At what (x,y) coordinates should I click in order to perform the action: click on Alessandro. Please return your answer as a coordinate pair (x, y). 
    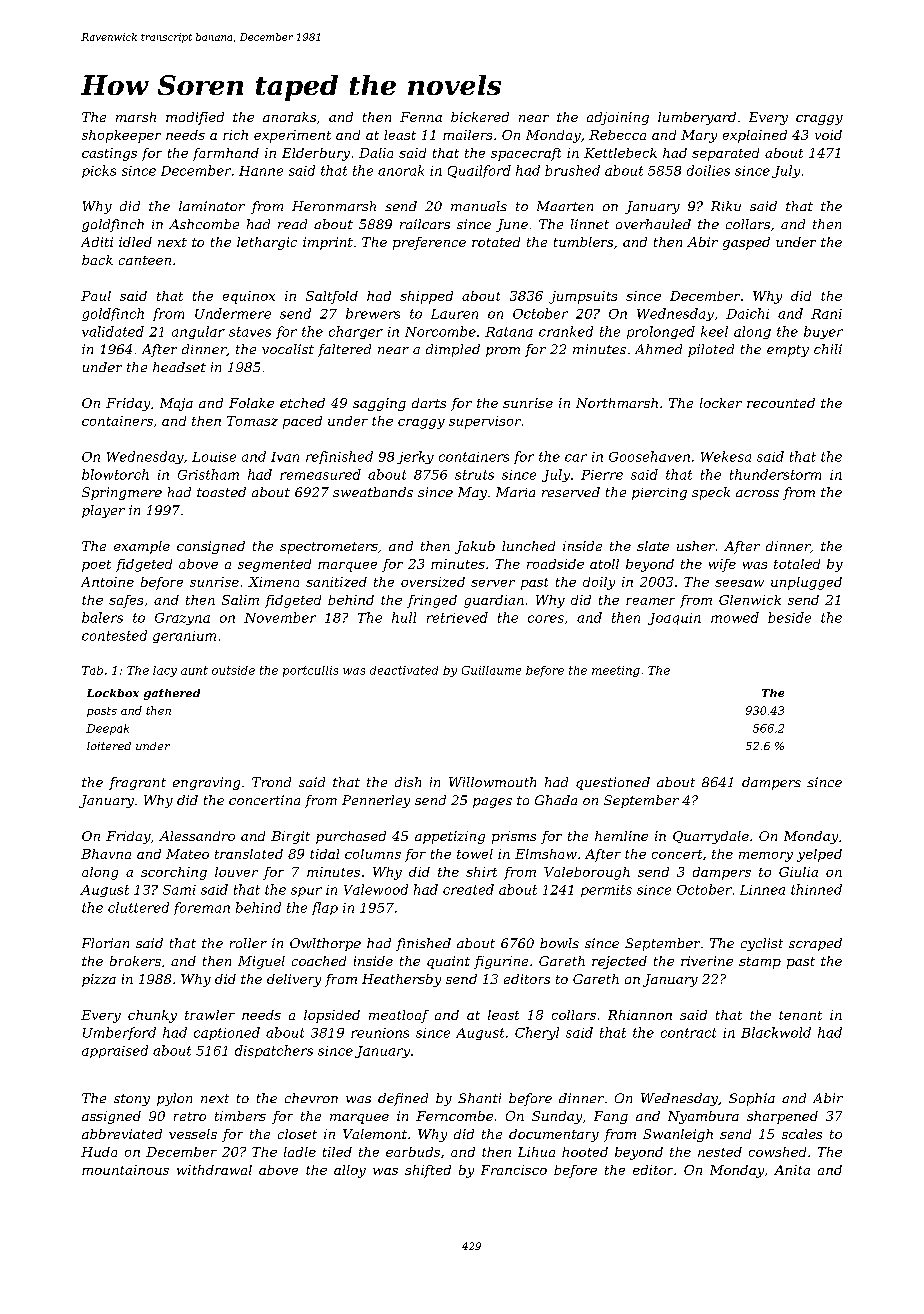
    Looking at the image, I should click on (197, 836).
